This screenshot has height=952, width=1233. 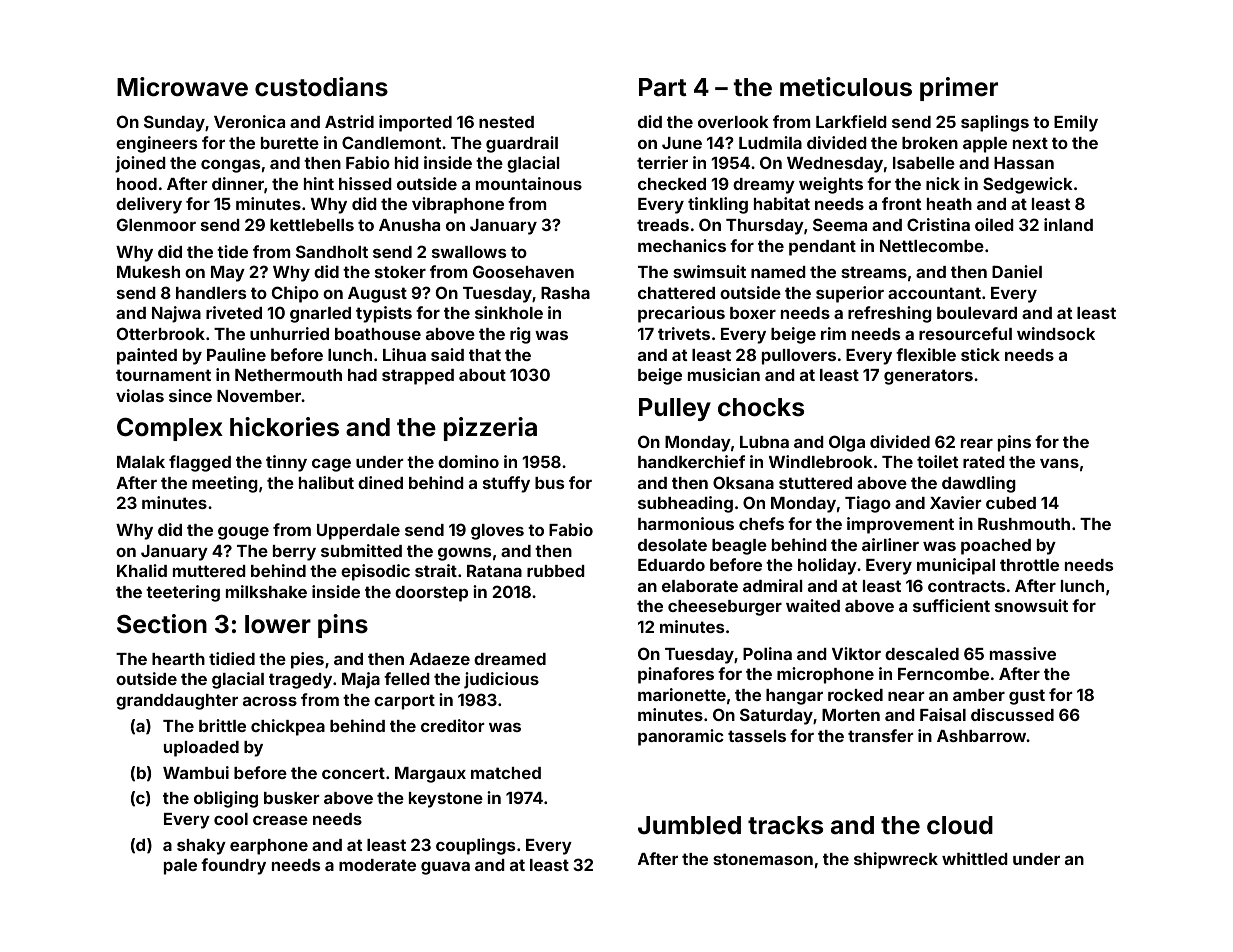 I want to click on gloves, so click(x=497, y=532).
